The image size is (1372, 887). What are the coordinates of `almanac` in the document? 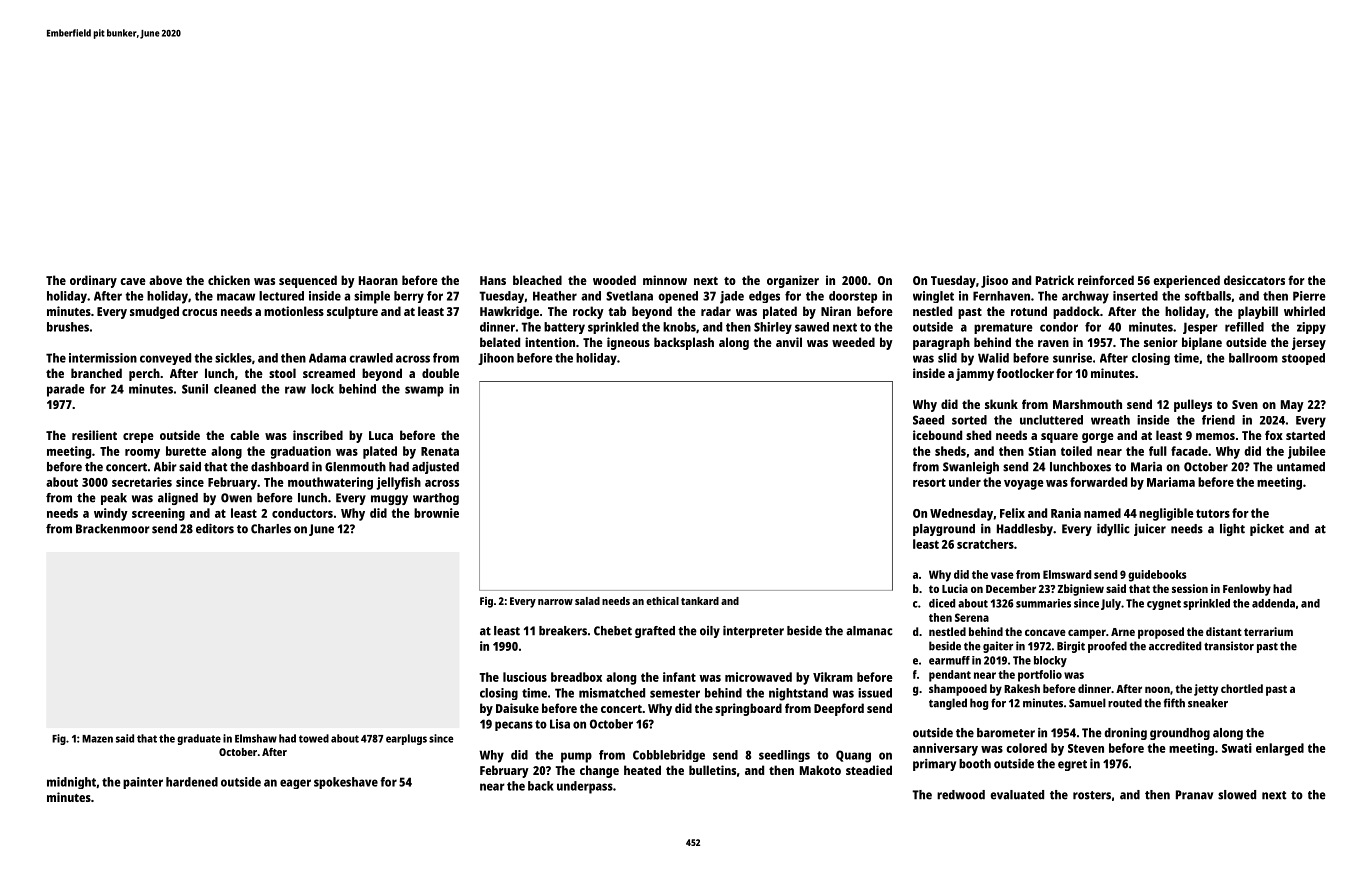 It's located at (869, 631).
